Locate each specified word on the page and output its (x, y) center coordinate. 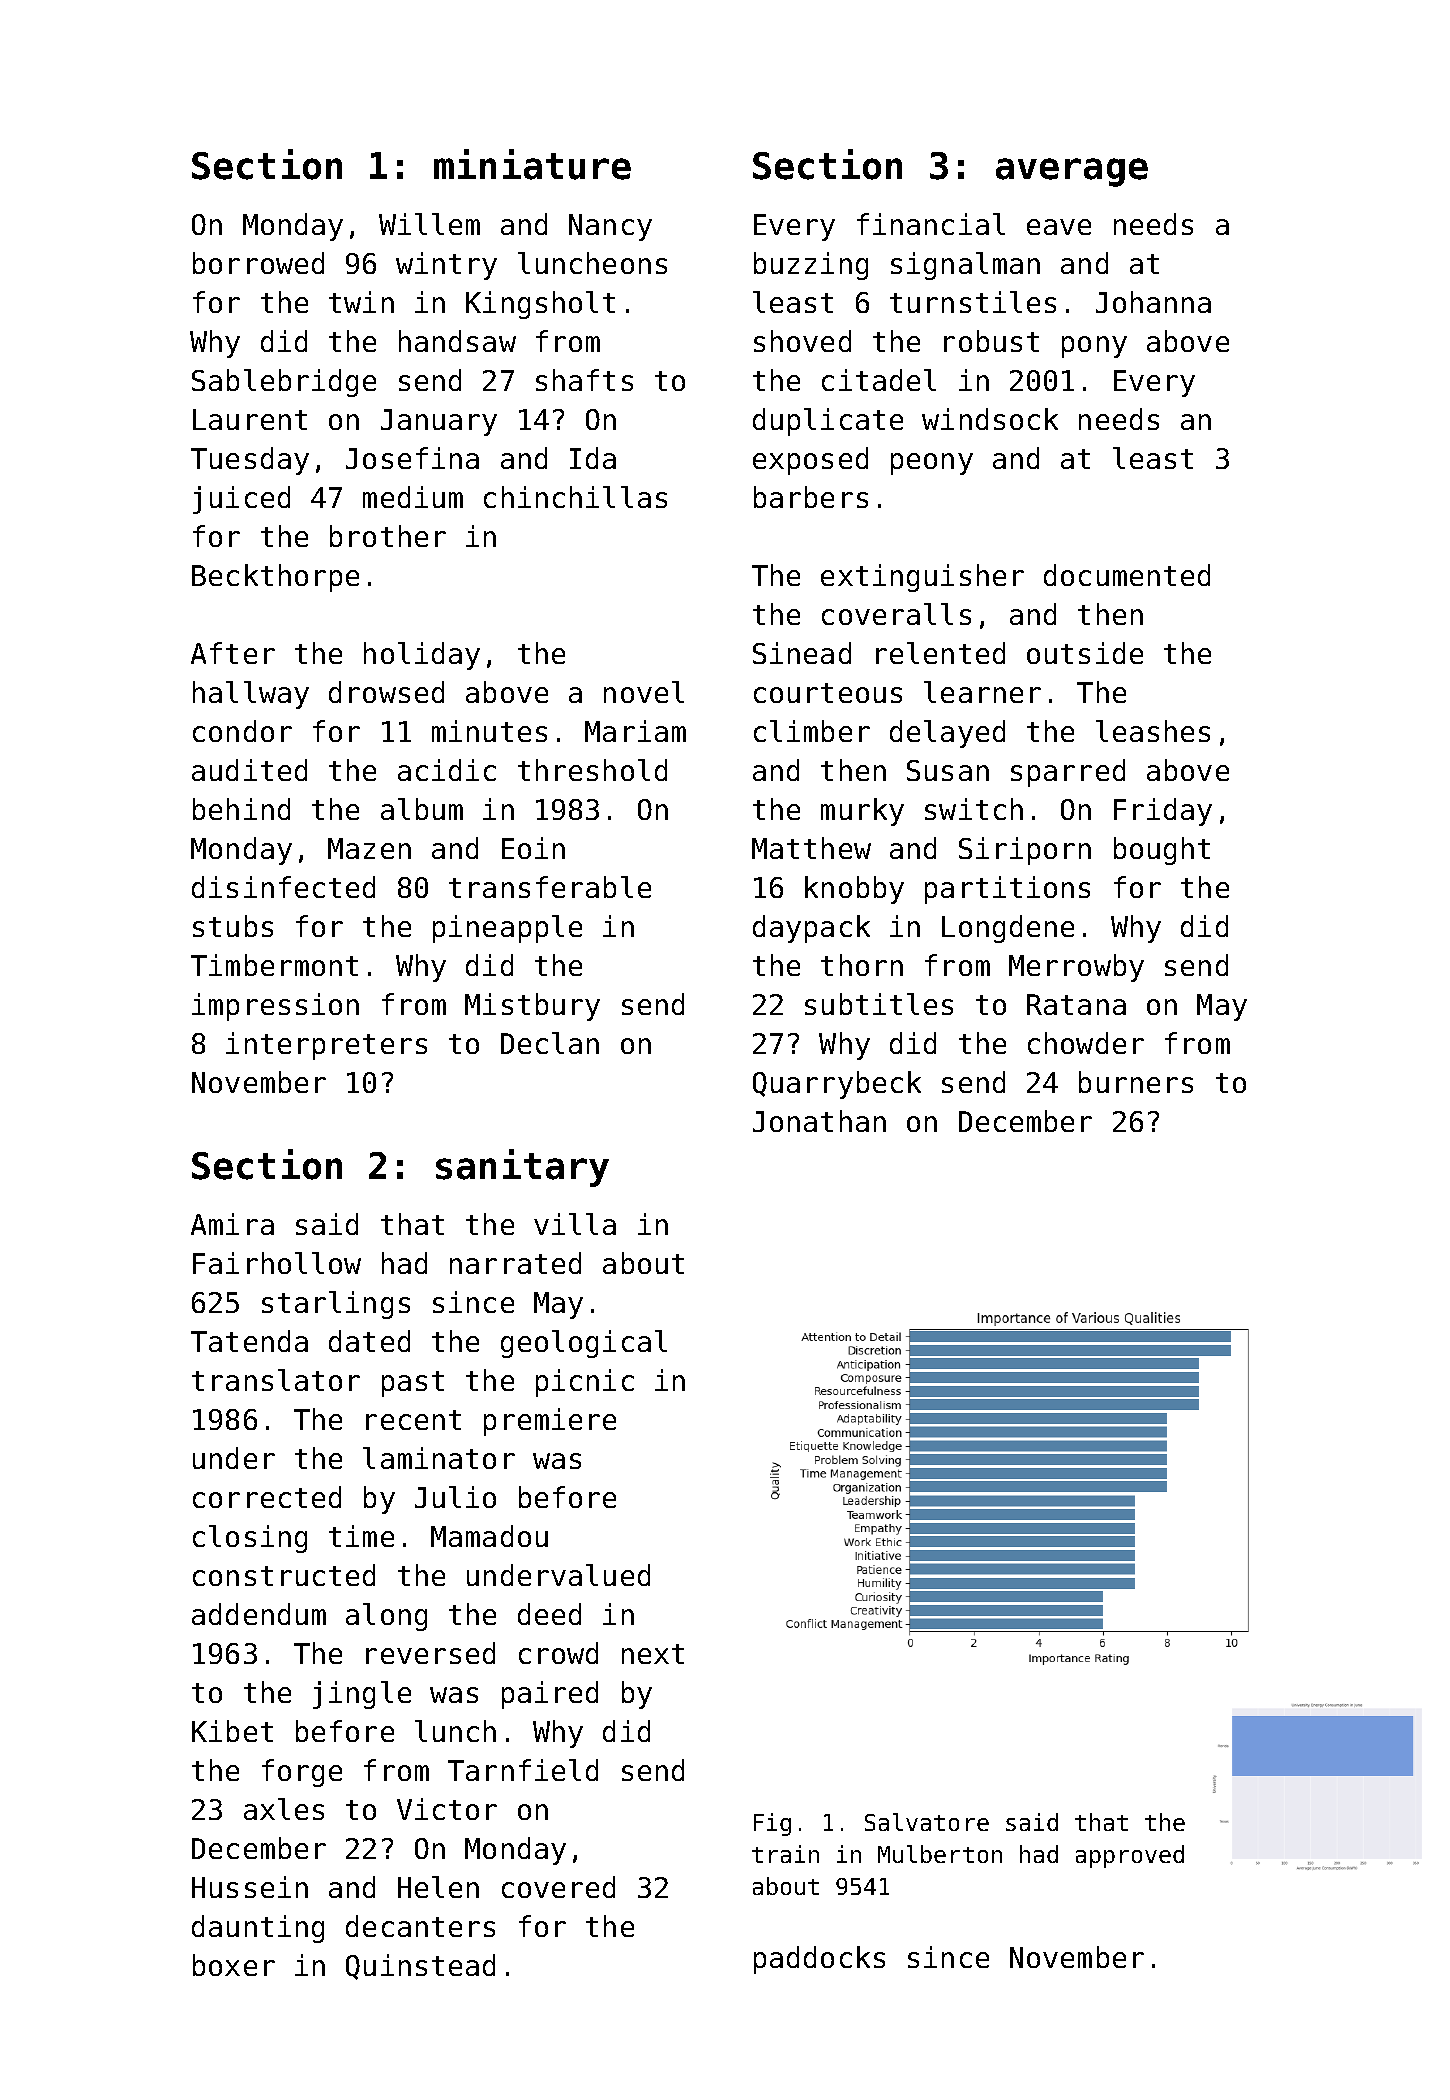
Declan (550, 1043)
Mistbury (532, 1007)
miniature (532, 164)
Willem (429, 224)
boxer (234, 1965)
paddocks (819, 1960)
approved (1130, 1856)
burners (1136, 1082)
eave (1059, 227)
